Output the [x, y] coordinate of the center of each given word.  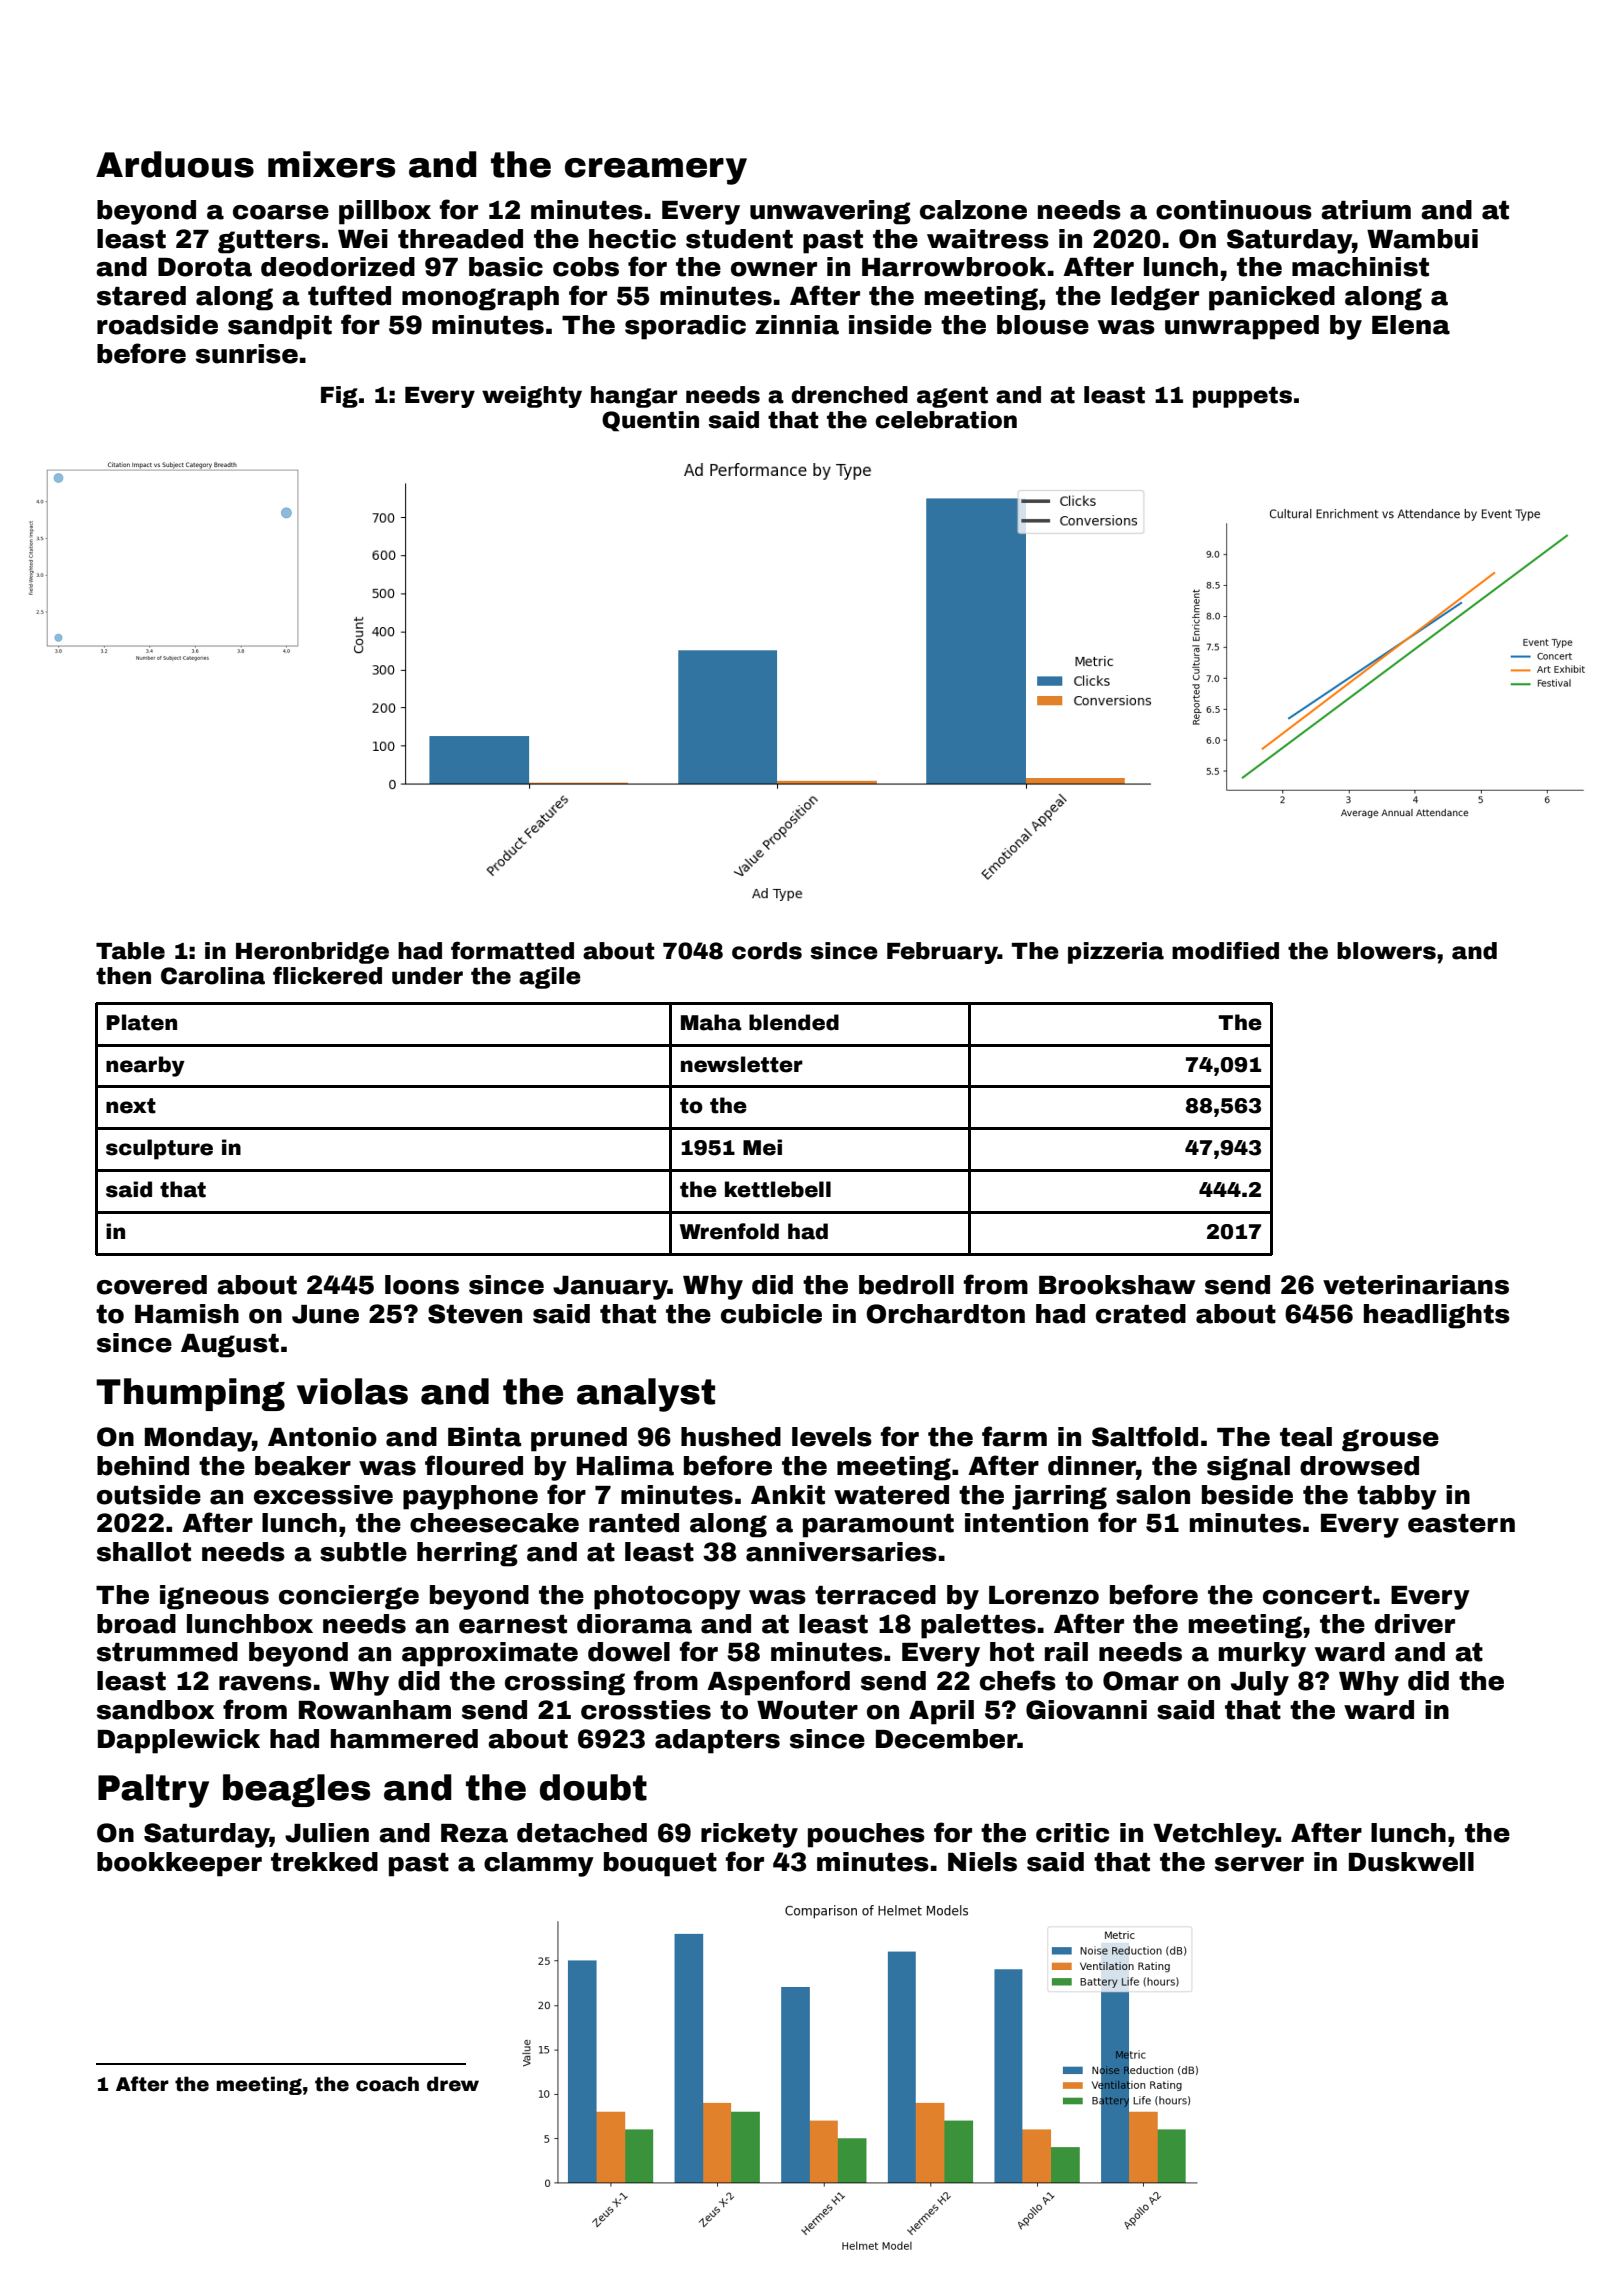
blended [794, 1022]
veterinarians [1416, 1285]
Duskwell [1411, 1862]
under [427, 976]
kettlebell [778, 1189]
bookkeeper [179, 1864]
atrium [1366, 210]
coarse [281, 212]
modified [1225, 950]
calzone [973, 210]
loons [422, 1285]
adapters [717, 1741]
